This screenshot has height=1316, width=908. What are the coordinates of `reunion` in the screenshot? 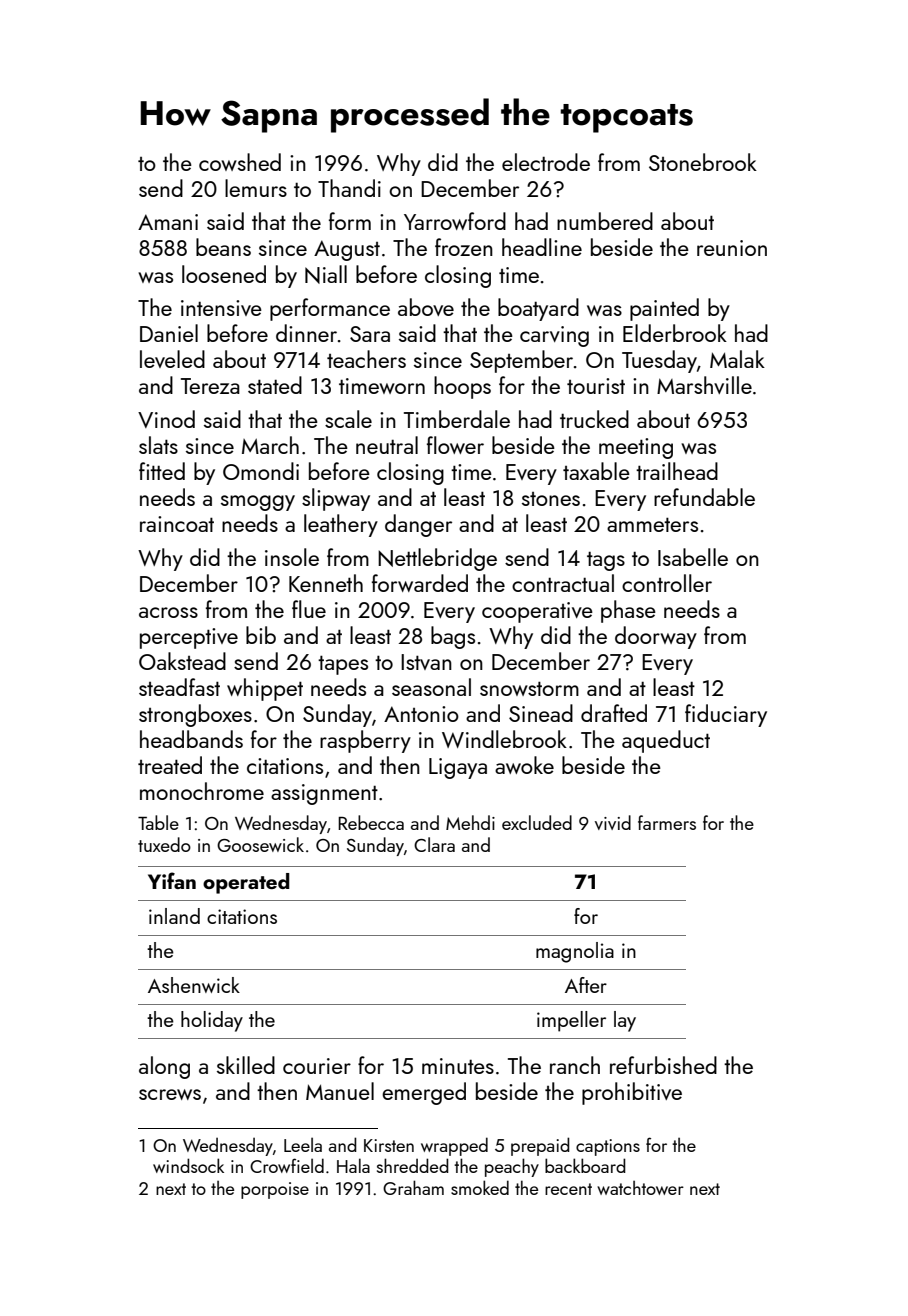 It's located at (732, 248).
